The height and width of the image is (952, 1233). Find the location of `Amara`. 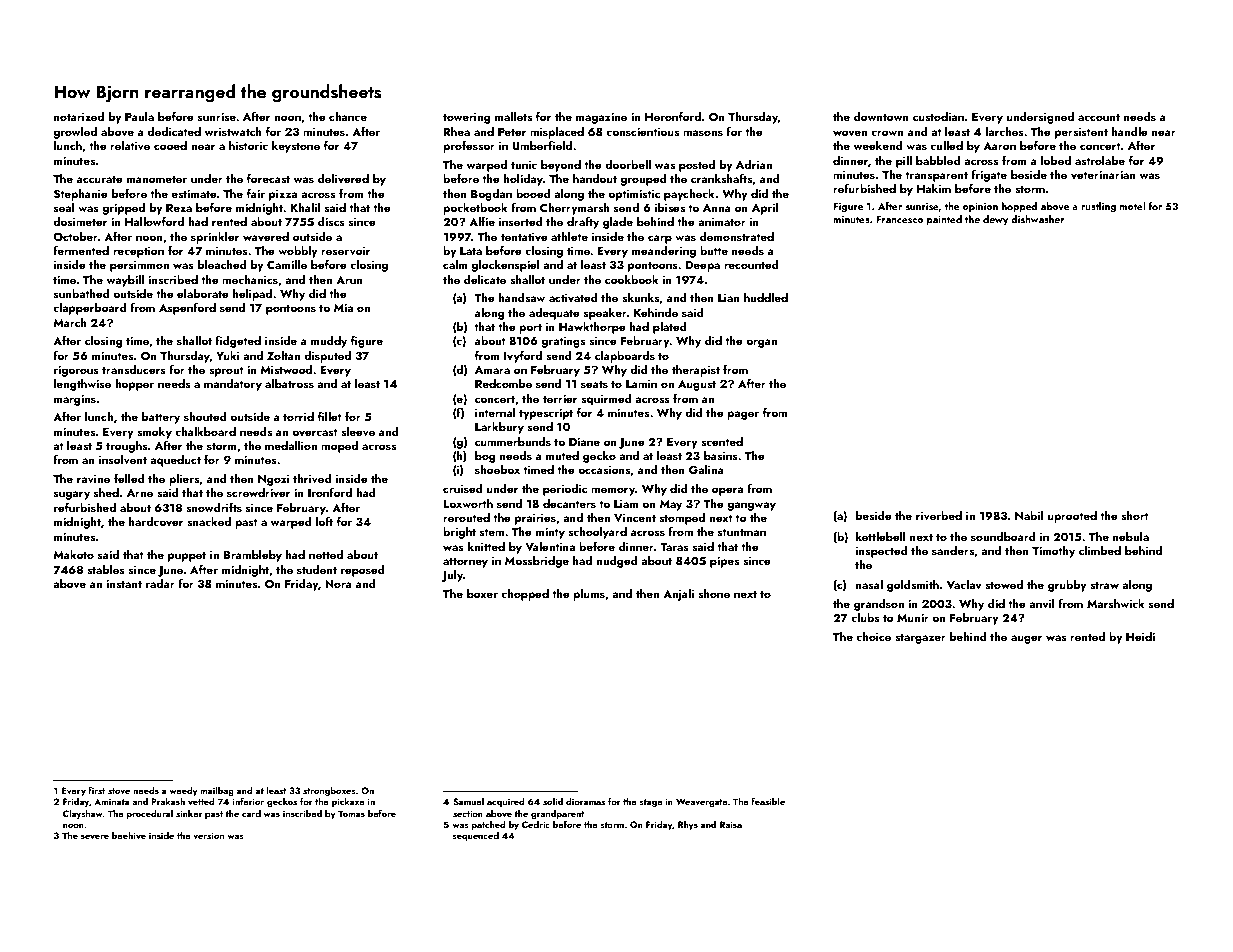

Amara is located at coordinates (492, 370).
